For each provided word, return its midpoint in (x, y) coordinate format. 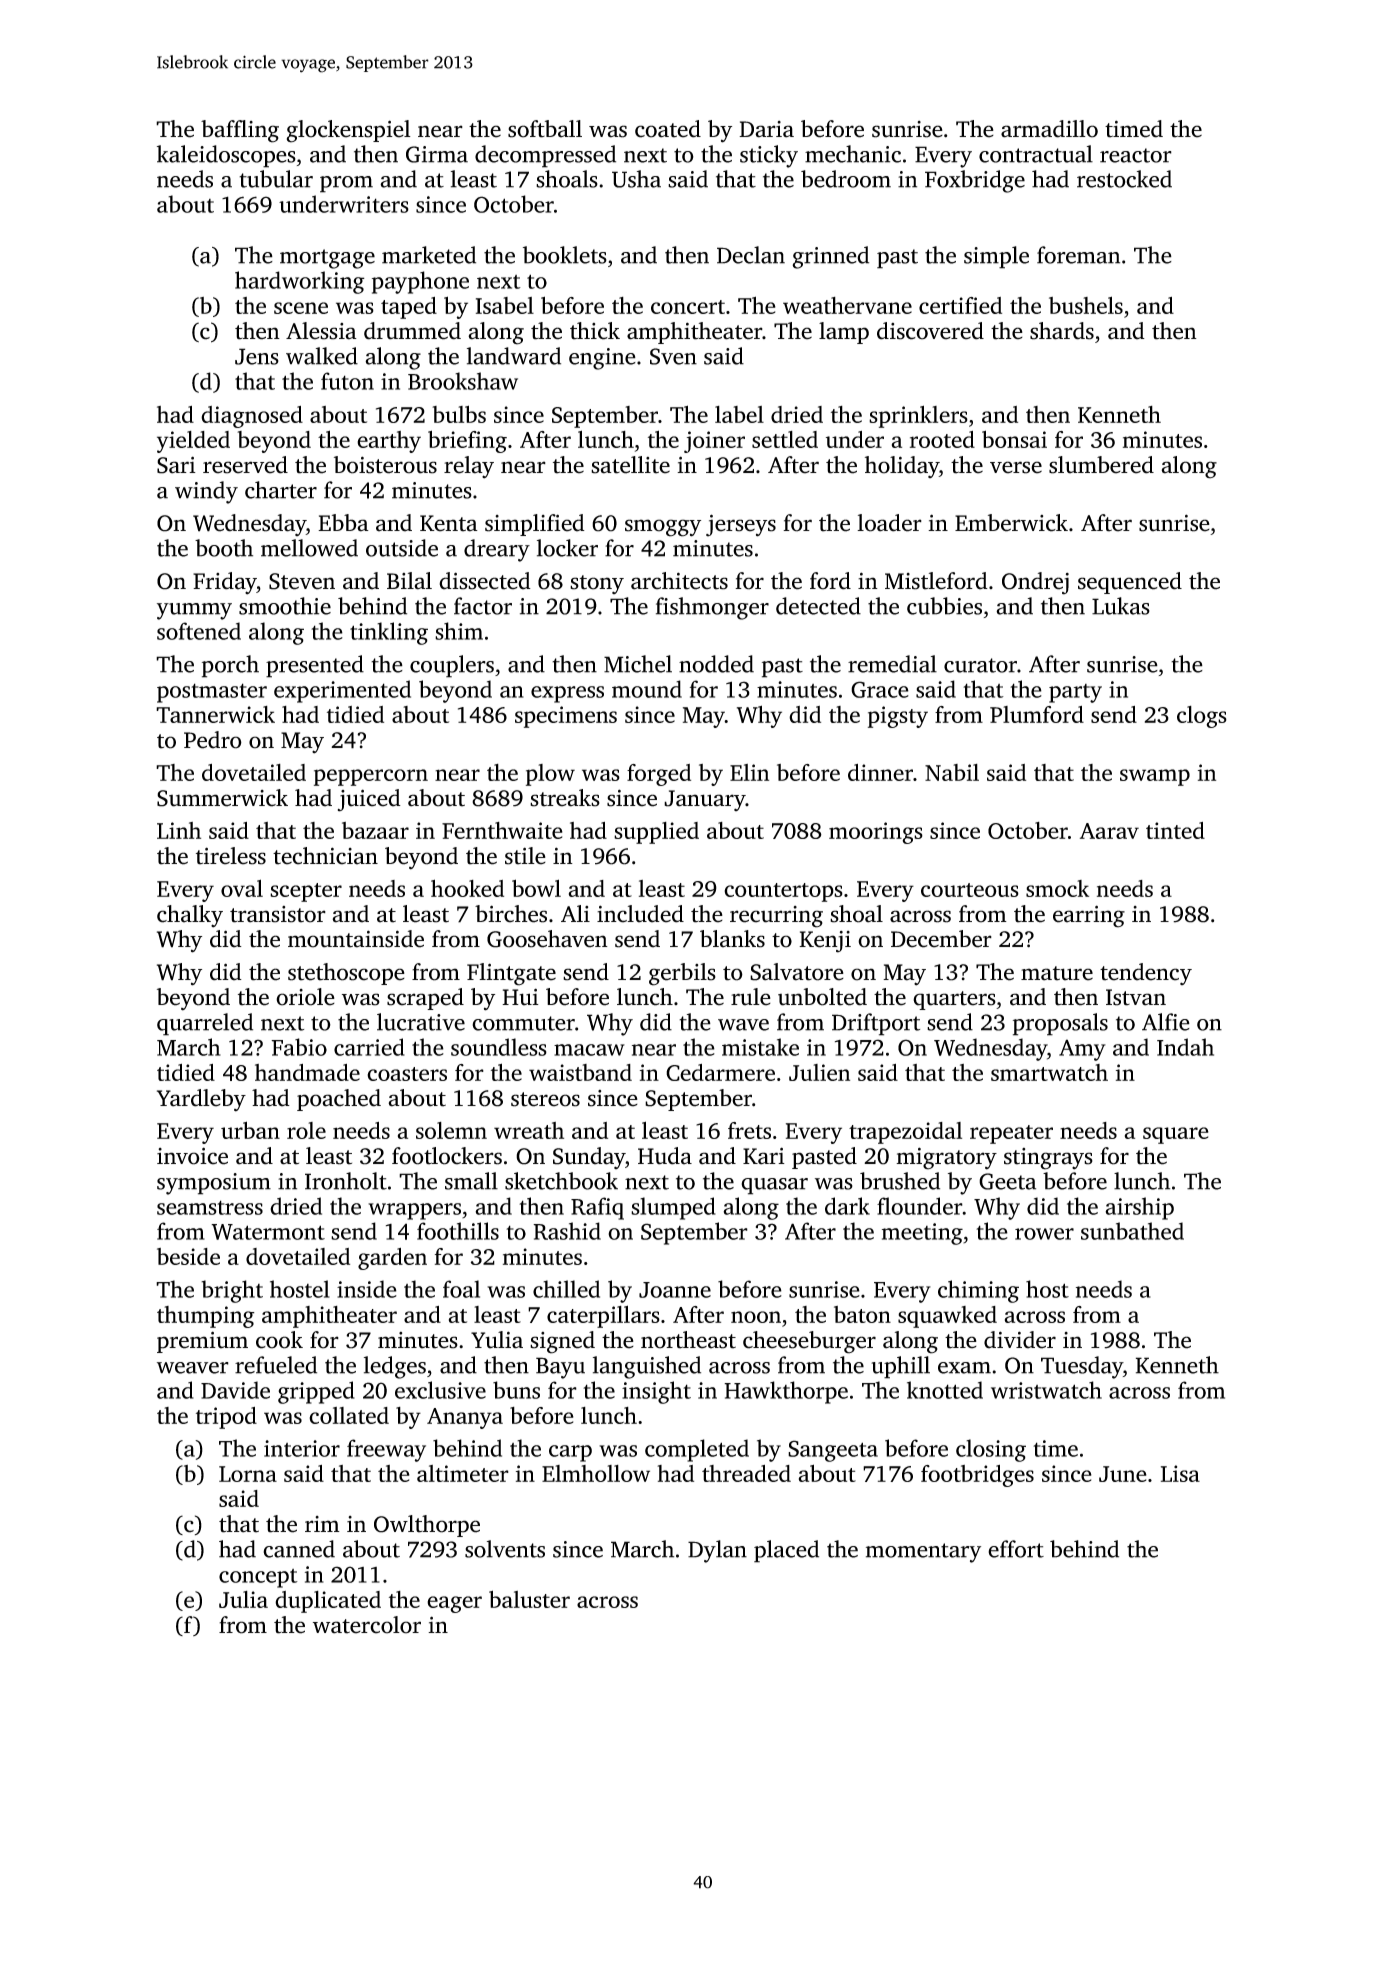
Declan (751, 255)
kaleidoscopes (226, 156)
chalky (190, 916)
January (705, 800)
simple (996, 257)
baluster (529, 1599)
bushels (1086, 305)
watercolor (367, 1625)
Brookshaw (463, 381)
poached (339, 1100)
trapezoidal (905, 1133)
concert (688, 307)
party (1075, 693)
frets (749, 1130)
